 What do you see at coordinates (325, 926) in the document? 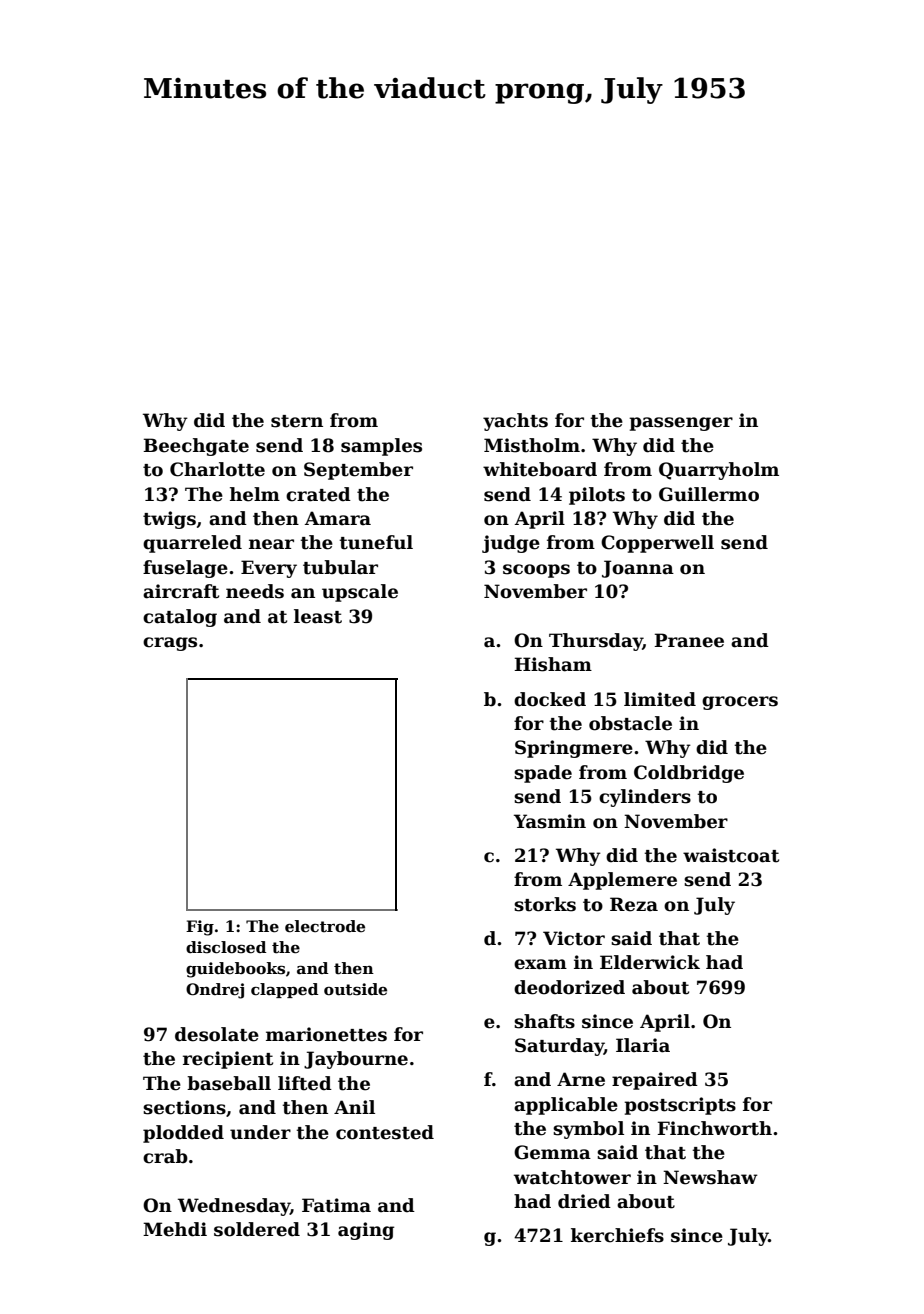
I see `electrode` at bounding box center [325, 926].
